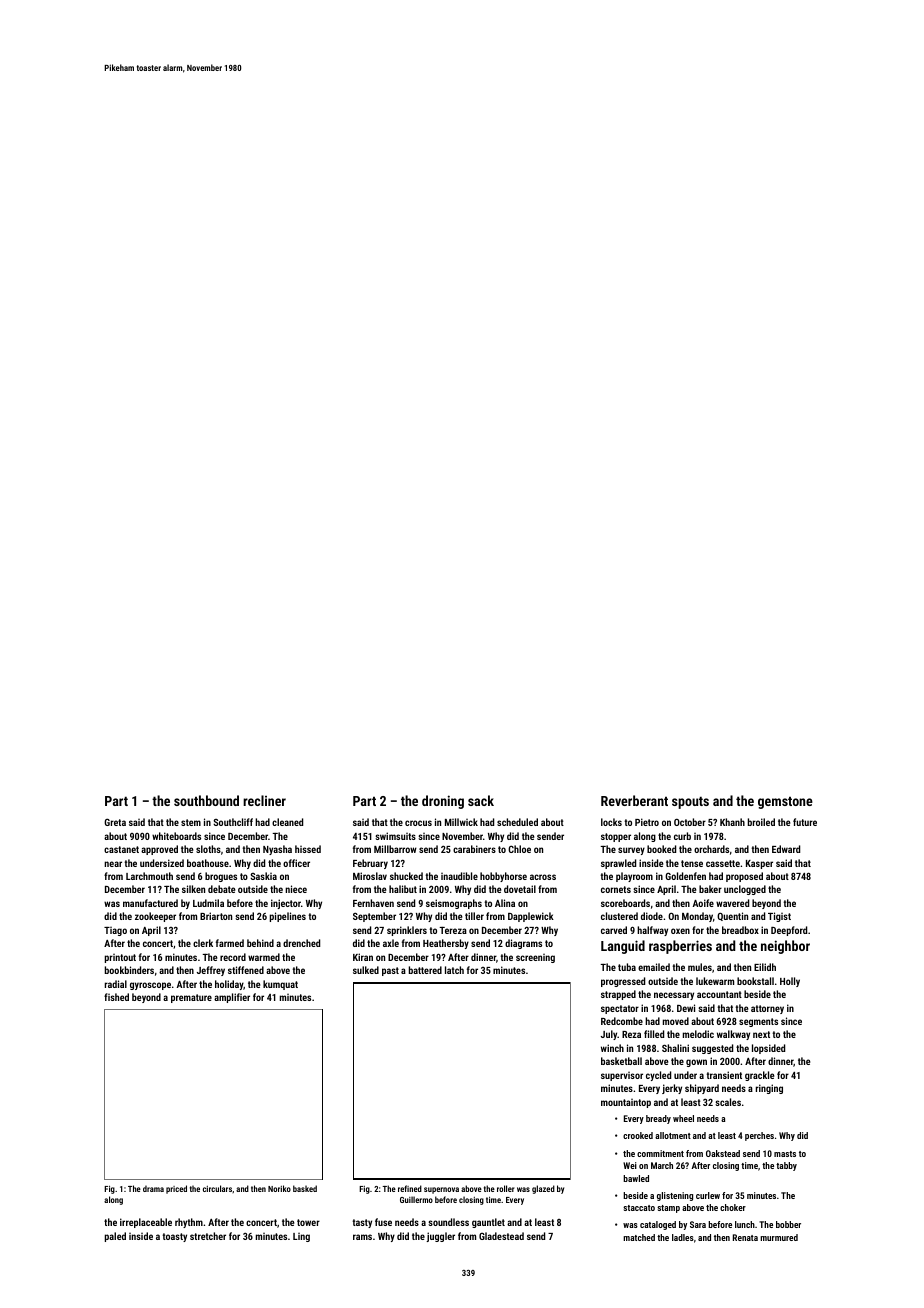 This page has width=924, height=1308. Describe the element at coordinates (174, 1237) in the page. I see `toasty` at that location.
